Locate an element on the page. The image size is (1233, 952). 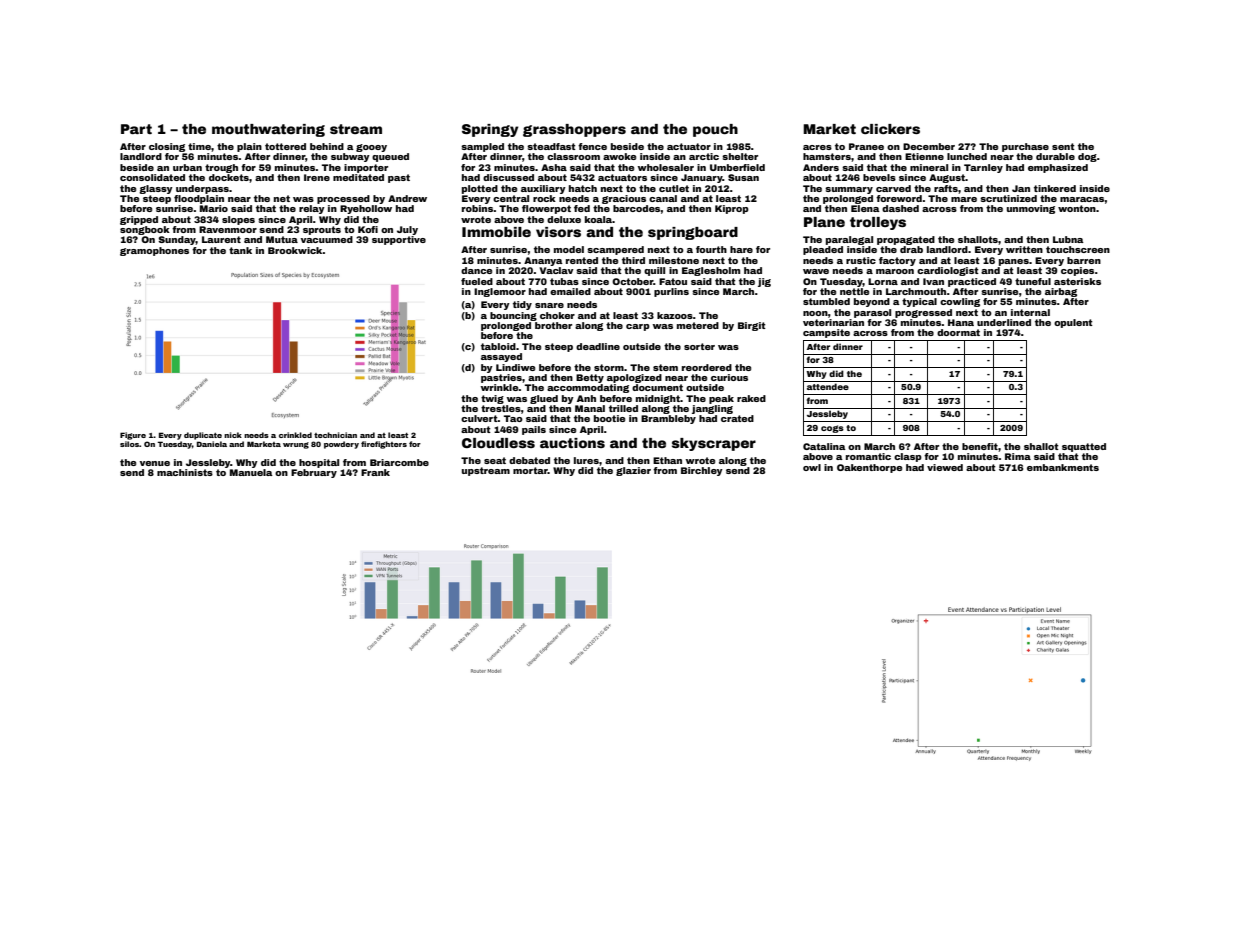
Springy is located at coordinates (490, 130).
